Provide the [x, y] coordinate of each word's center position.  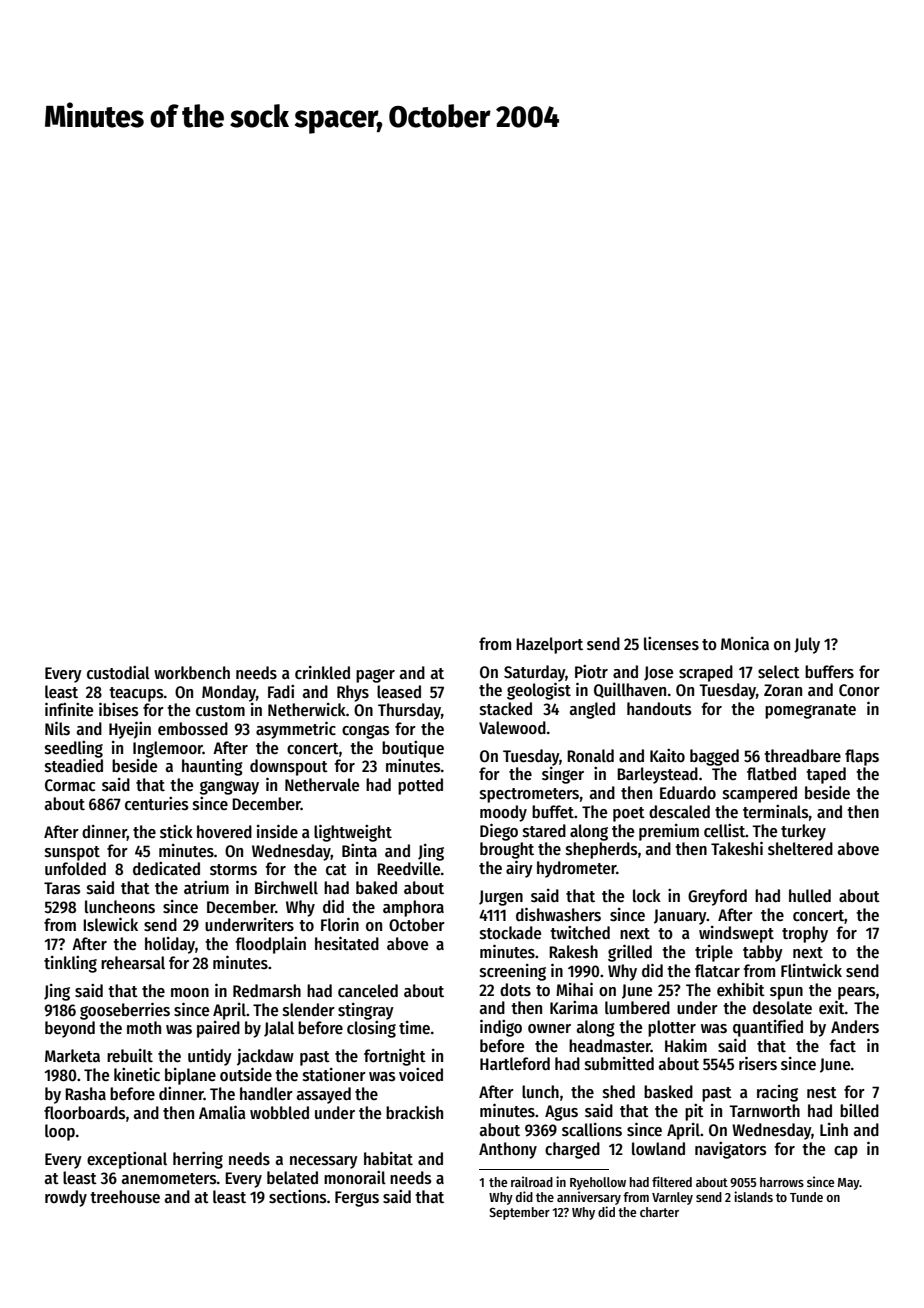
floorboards [85, 1113]
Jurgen [501, 898]
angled [592, 710]
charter [659, 1212]
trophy [805, 934]
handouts [659, 709]
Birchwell [286, 887]
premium [669, 832]
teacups [136, 694]
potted [420, 786]
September [519, 1213]
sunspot [72, 853]
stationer [334, 1075]
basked [668, 1092]
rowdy [66, 1198]
